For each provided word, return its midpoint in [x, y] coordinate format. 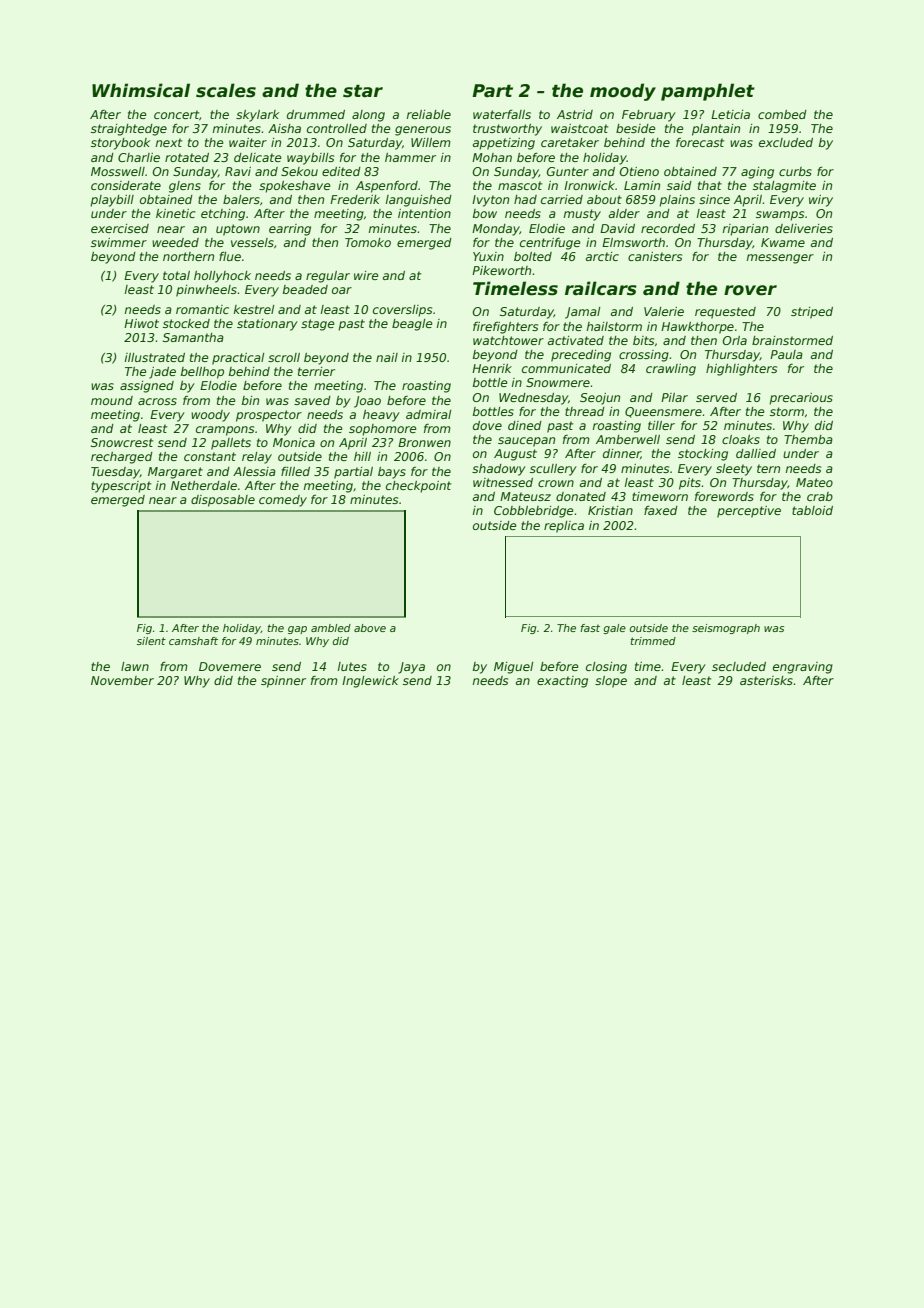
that [710, 185]
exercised [120, 228]
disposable [223, 501]
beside [636, 128]
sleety [734, 470]
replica [564, 527]
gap [297, 630]
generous [423, 131]
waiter [248, 142]
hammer [410, 157]
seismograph [726, 629]
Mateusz [525, 496]
